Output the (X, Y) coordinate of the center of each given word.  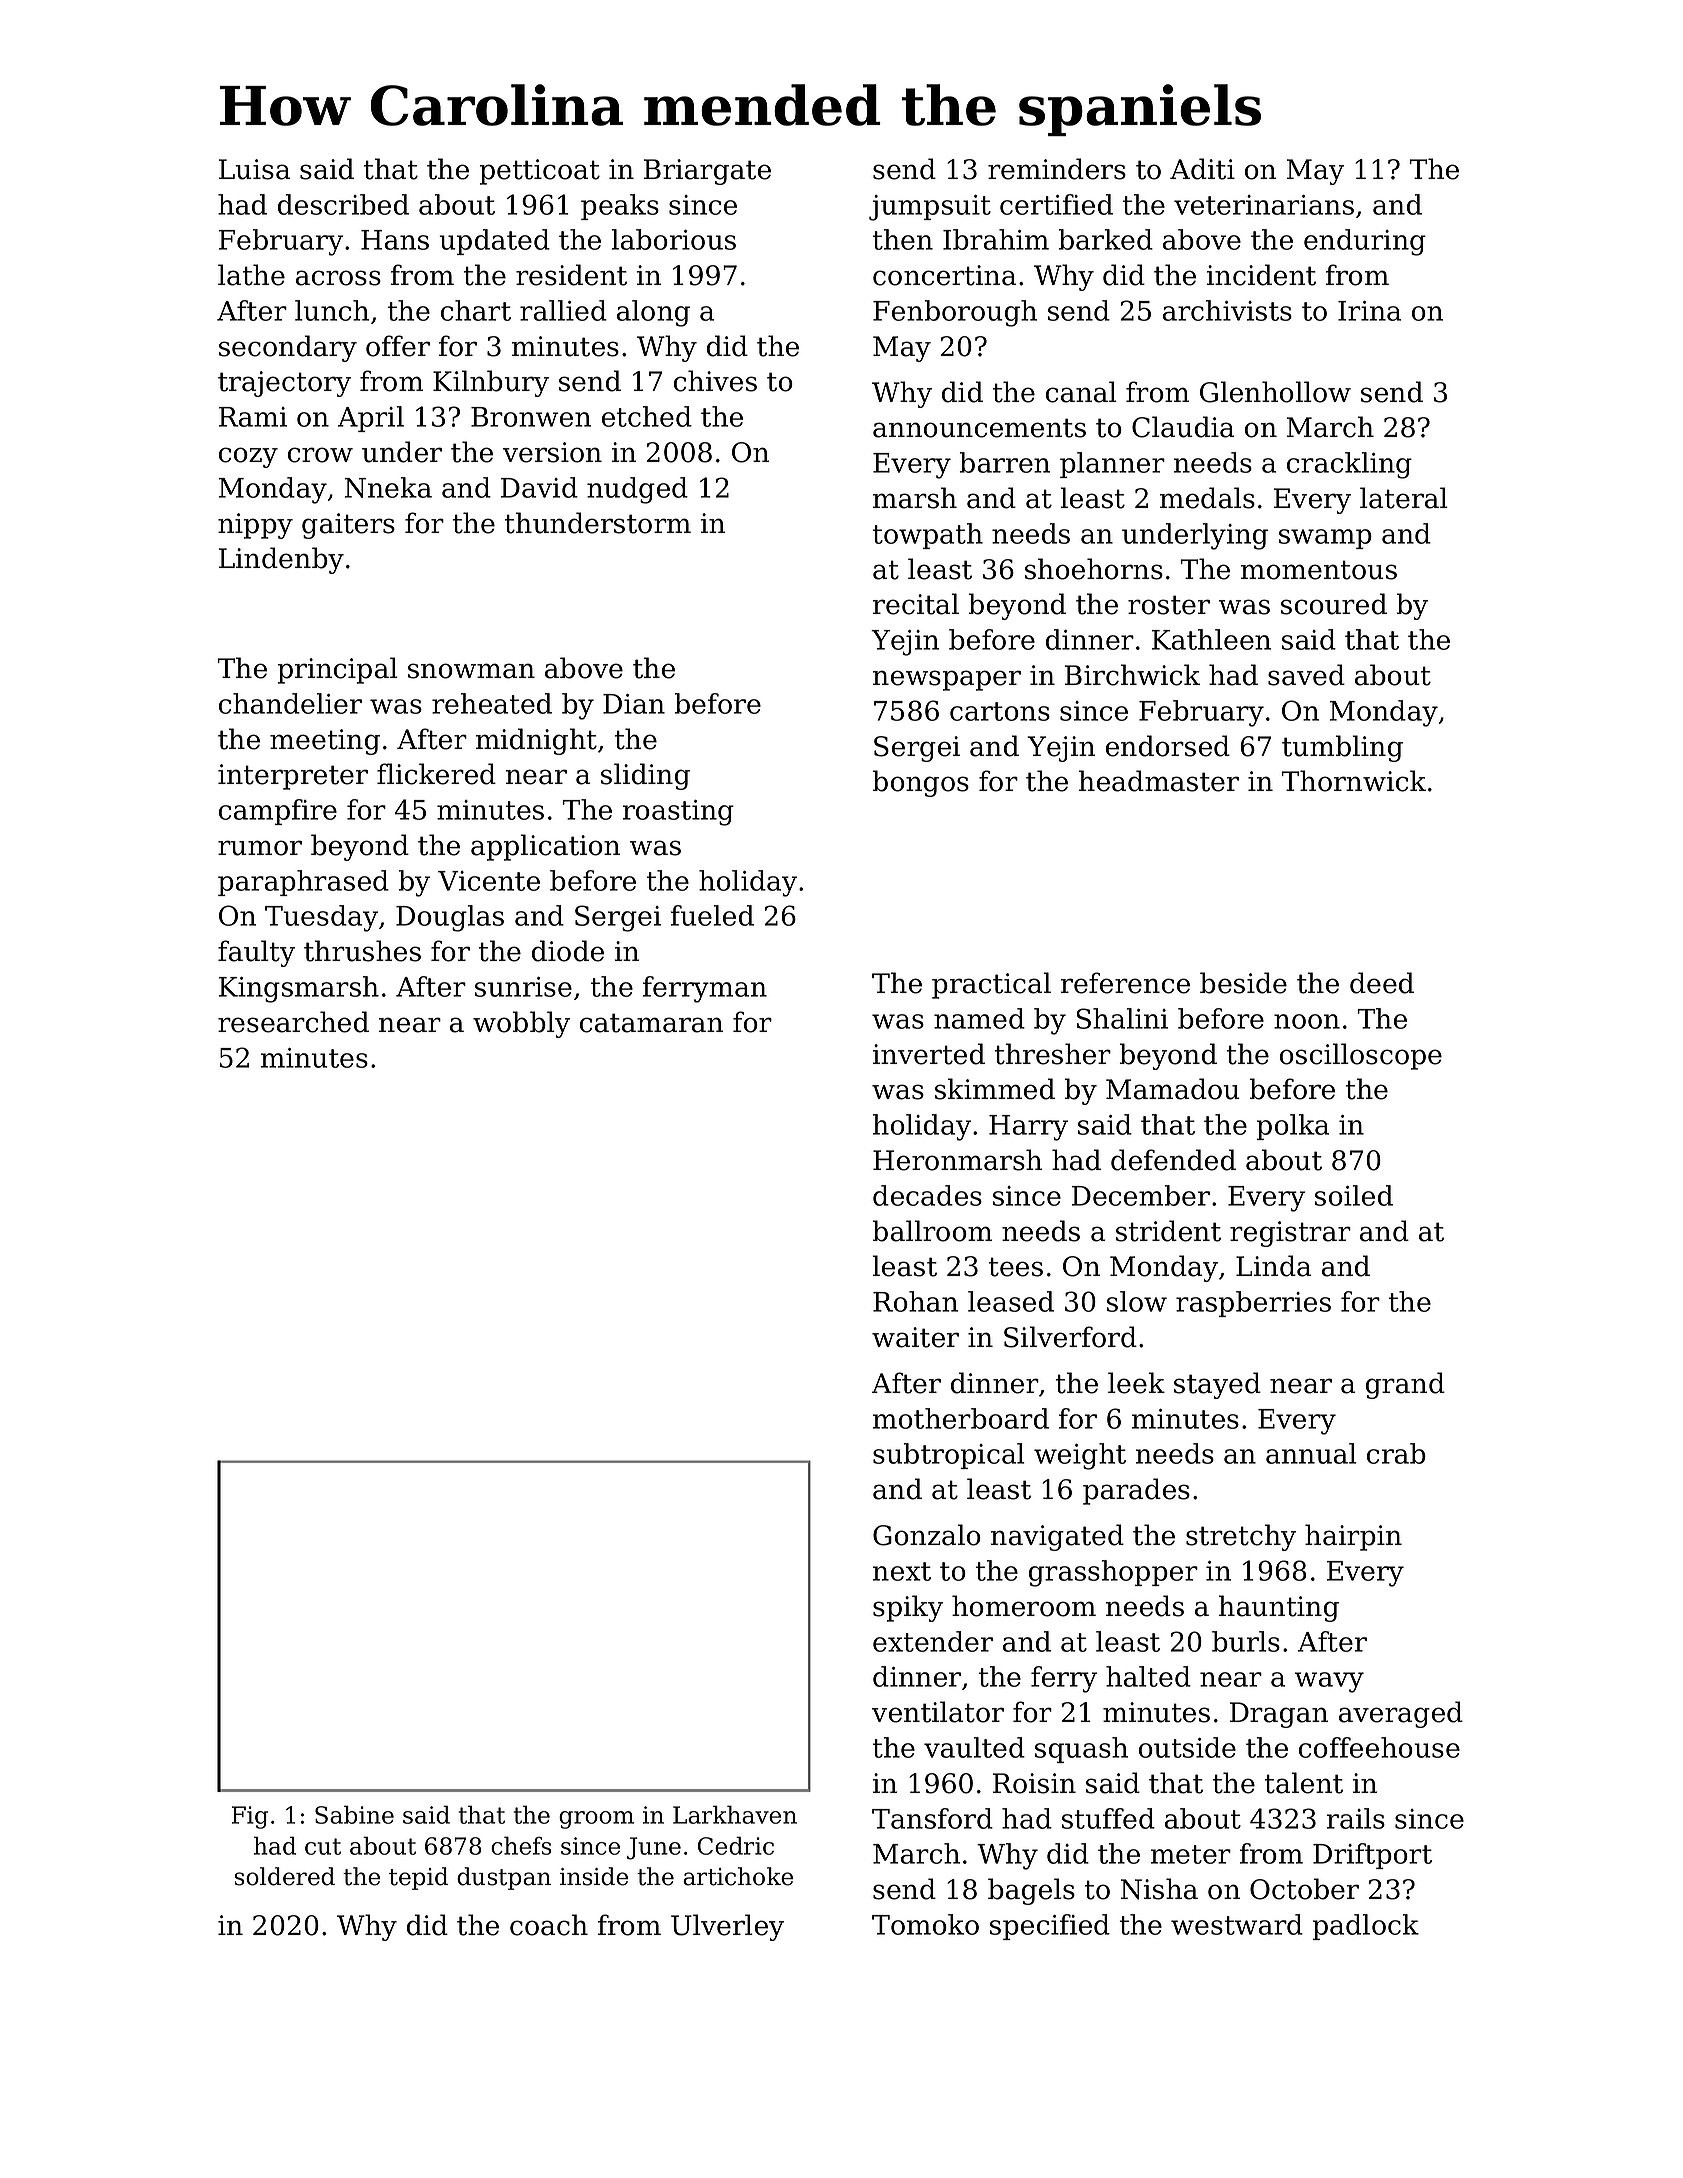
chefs (521, 1845)
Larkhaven (735, 1814)
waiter (915, 1337)
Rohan (915, 1301)
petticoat (540, 172)
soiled (1354, 1195)
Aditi (1202, 169)
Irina (1369, 311)
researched (293, 1022)
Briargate (707, 172)
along (653, 313)
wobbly (521, 1024)
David (539, 487)
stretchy (1241, 1537)
